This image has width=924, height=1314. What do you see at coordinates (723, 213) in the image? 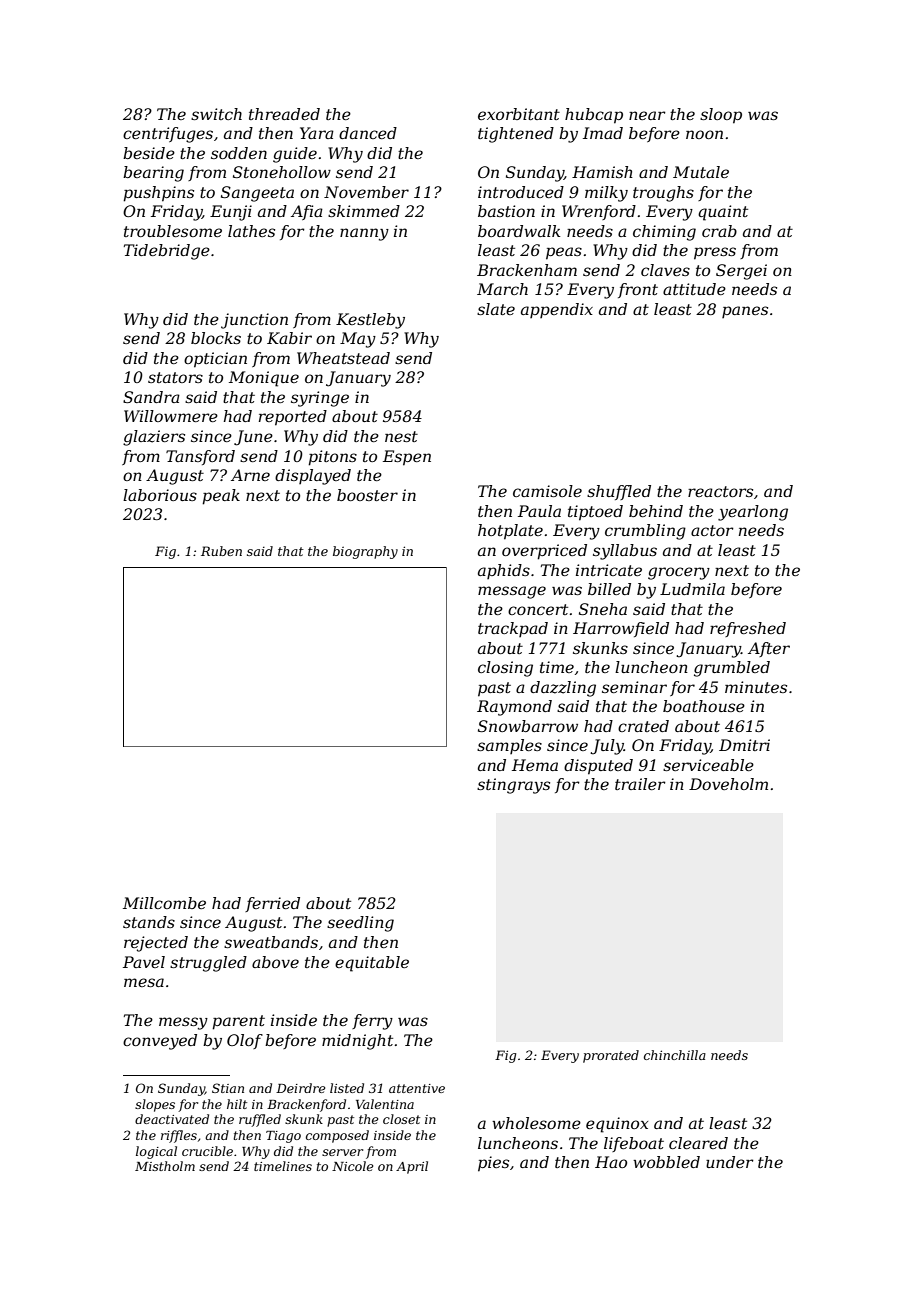
I see `quaint` at bounding box center [723, 213].
